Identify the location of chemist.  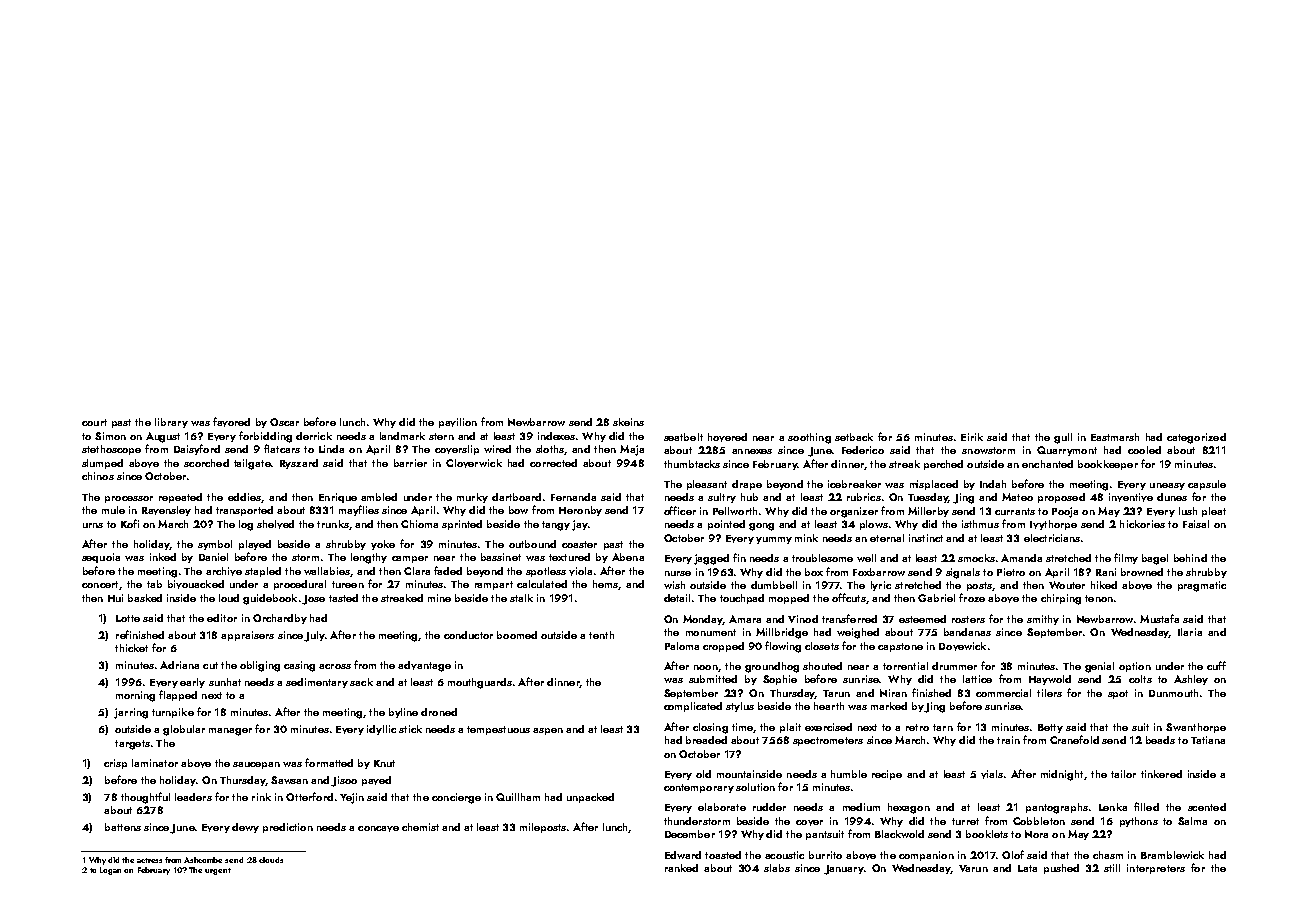
(420, 827).
